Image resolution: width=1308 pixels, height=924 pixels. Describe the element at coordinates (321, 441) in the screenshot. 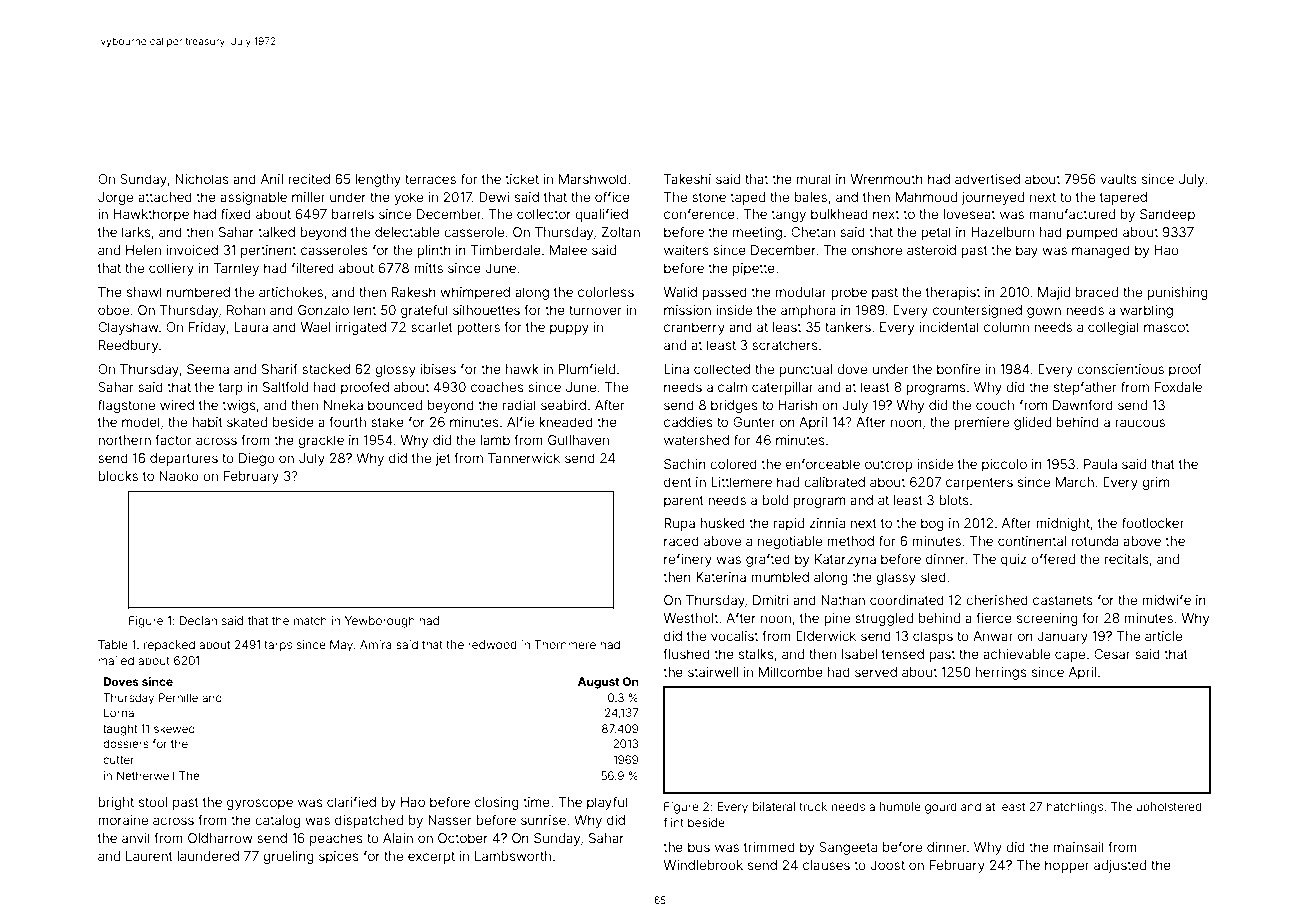

I see `grackle` at that location.
